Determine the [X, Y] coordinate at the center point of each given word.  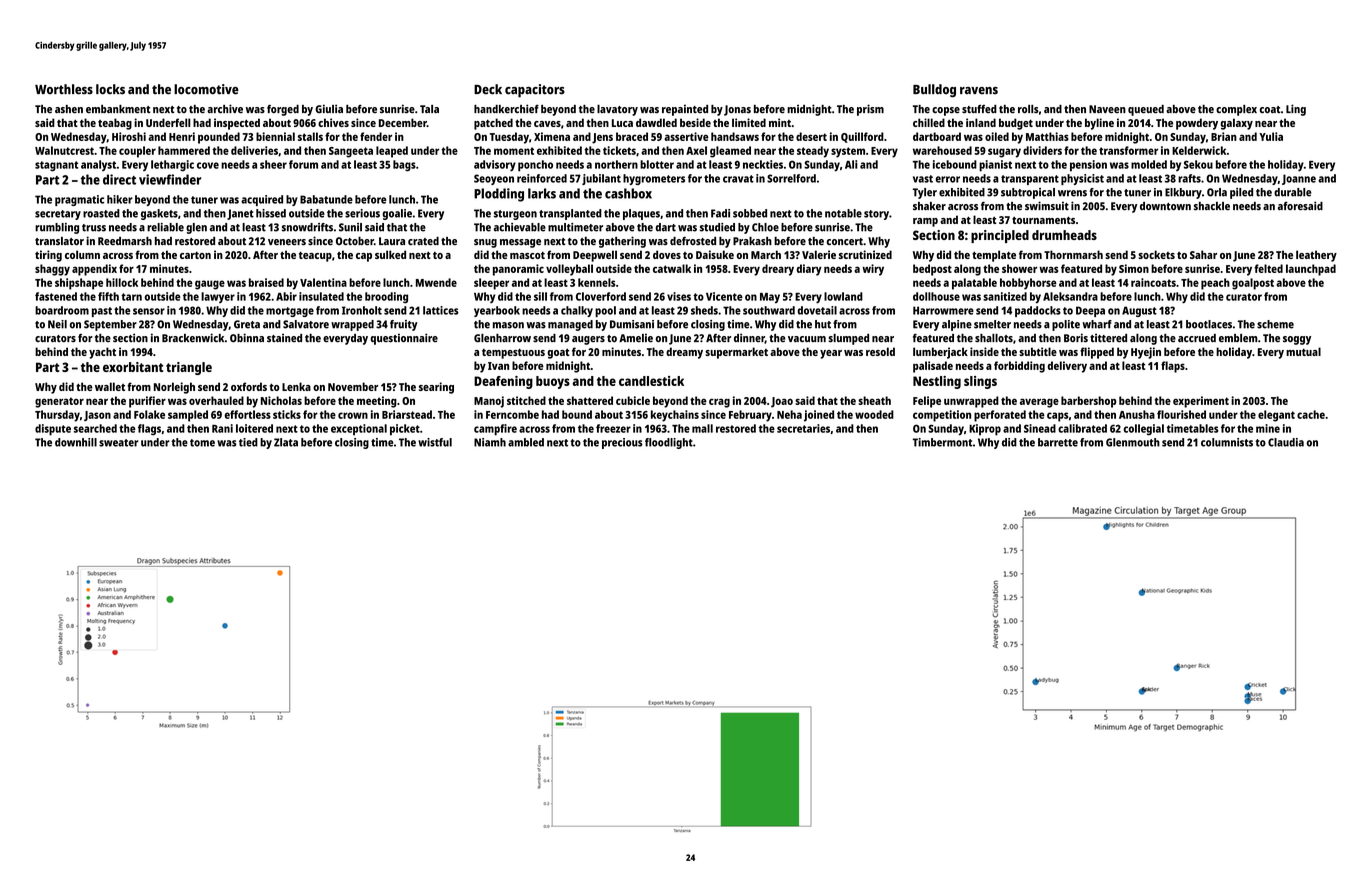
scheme [1275, 324]
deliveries [254, 150]
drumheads [1064, 235]
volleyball [569, 270]
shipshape [79, 284]
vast [923, 179]
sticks [287, 414]
